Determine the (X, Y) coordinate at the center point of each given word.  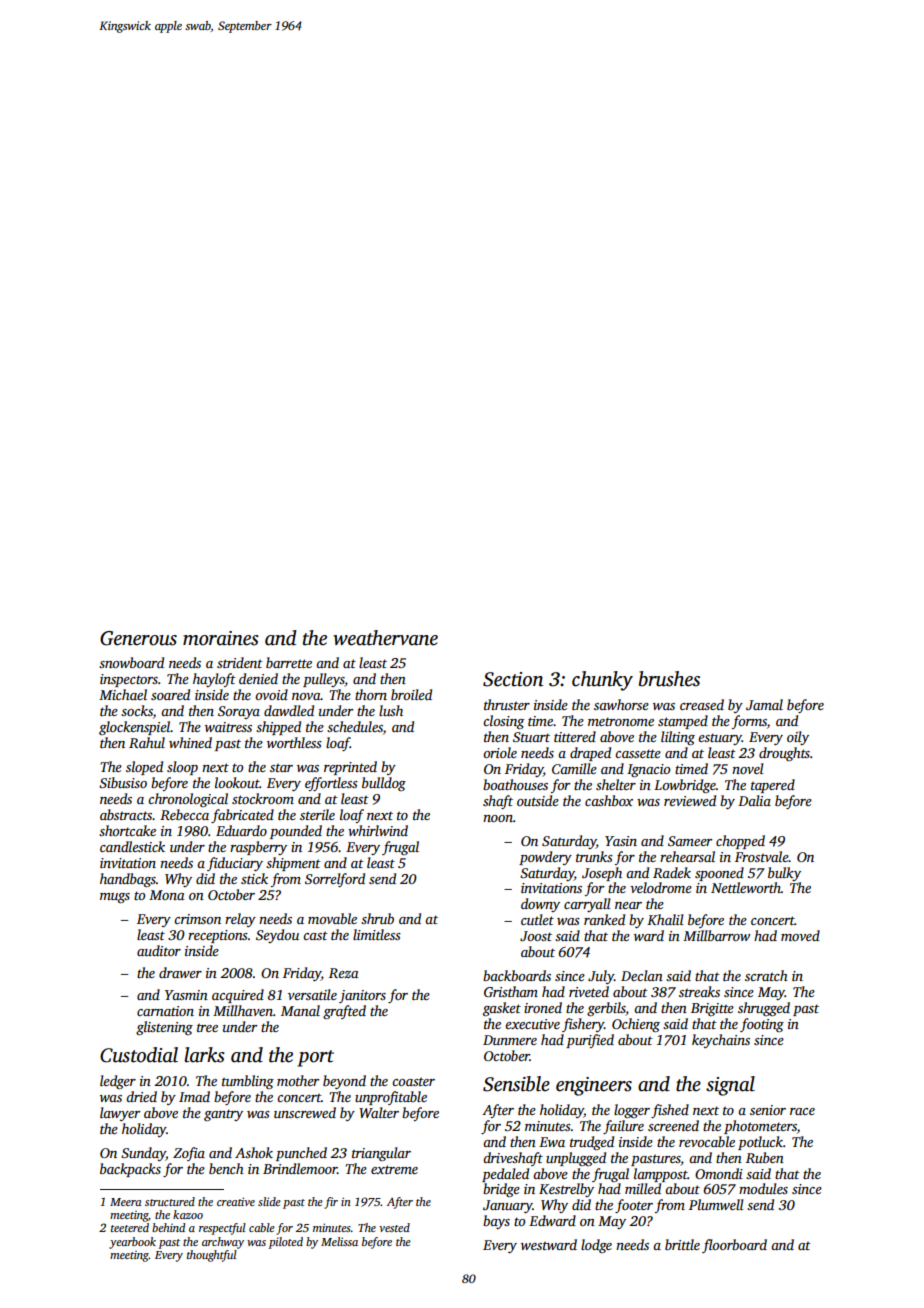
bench (226, 1168)
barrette (289, 662)
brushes (669, 679)
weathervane (385, 638)
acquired (238, 996)
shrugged (764, 1009)
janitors (362, 996)
